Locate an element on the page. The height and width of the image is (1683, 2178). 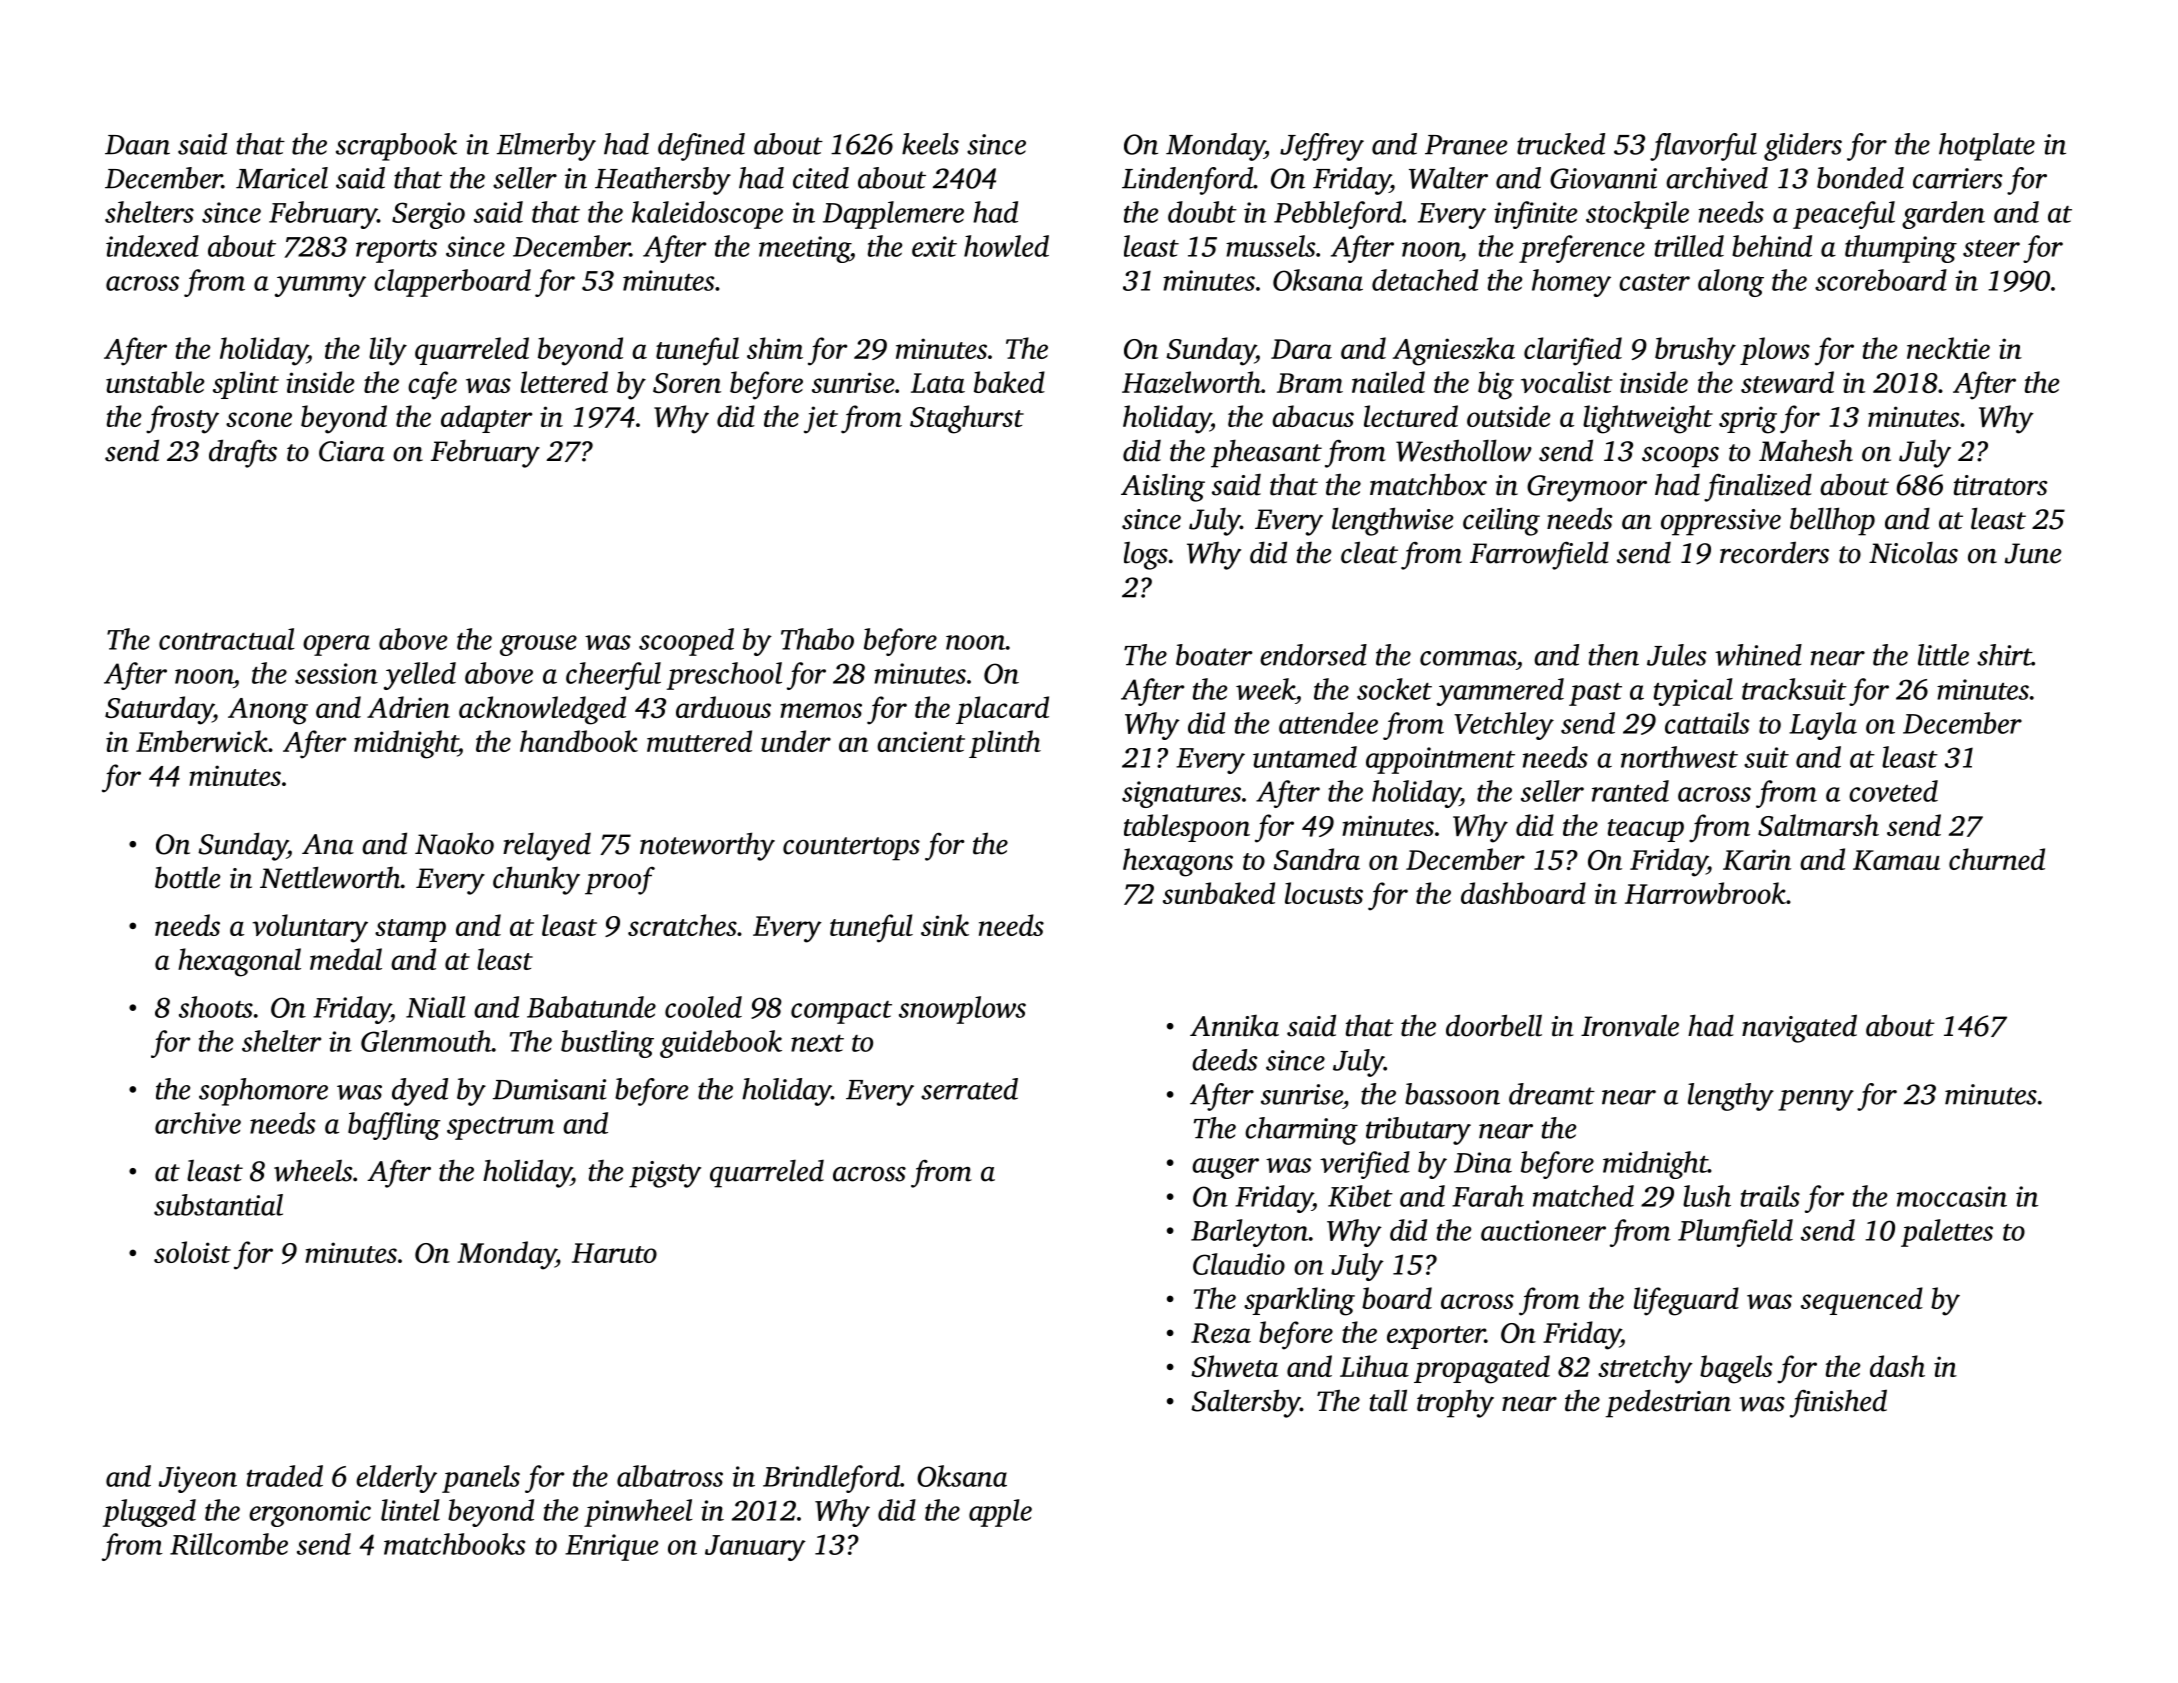
Brindleford is located at coordinates (831, 1479).
